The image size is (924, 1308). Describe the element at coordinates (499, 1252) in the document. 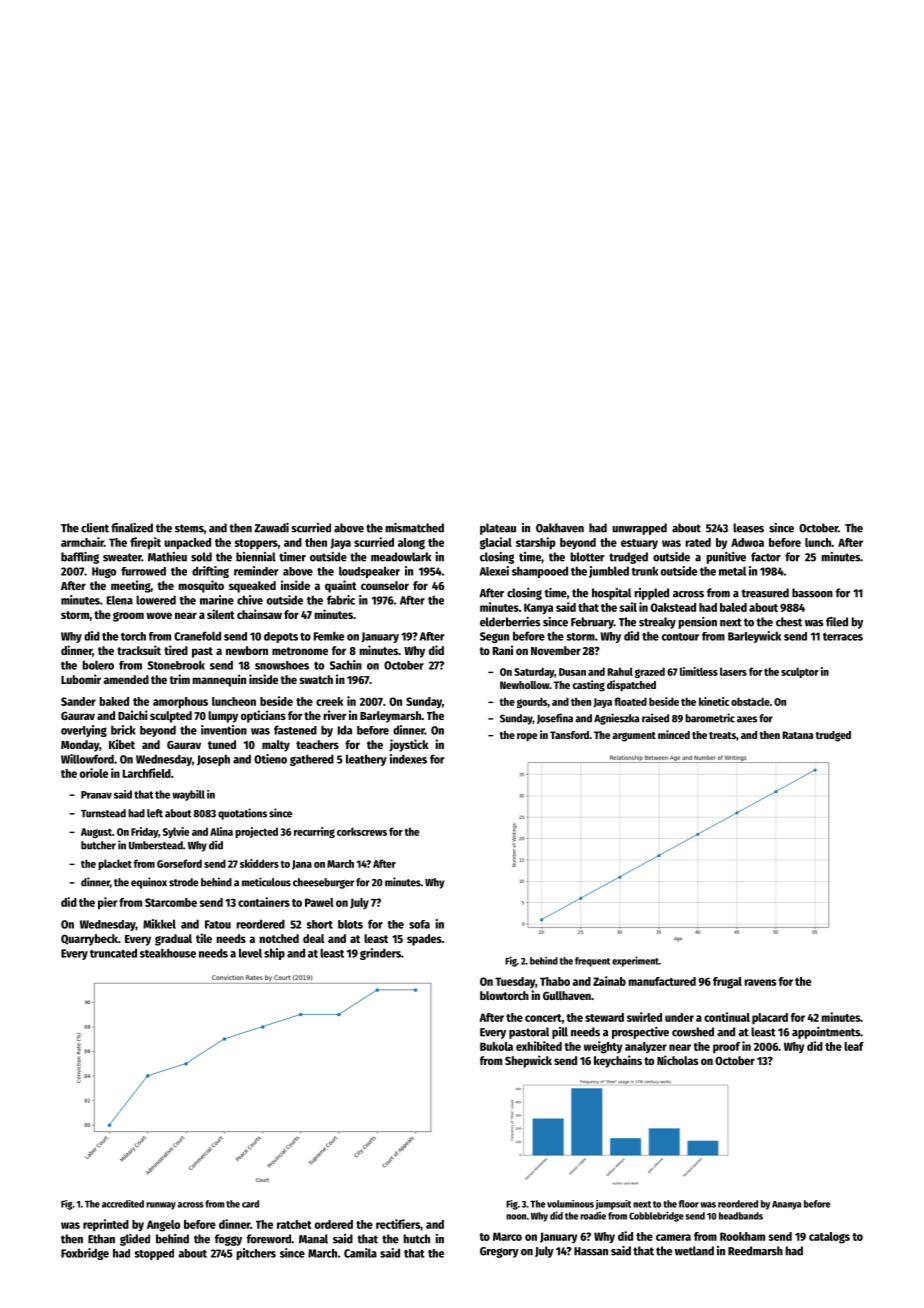

I see `Gregory` at that location.
